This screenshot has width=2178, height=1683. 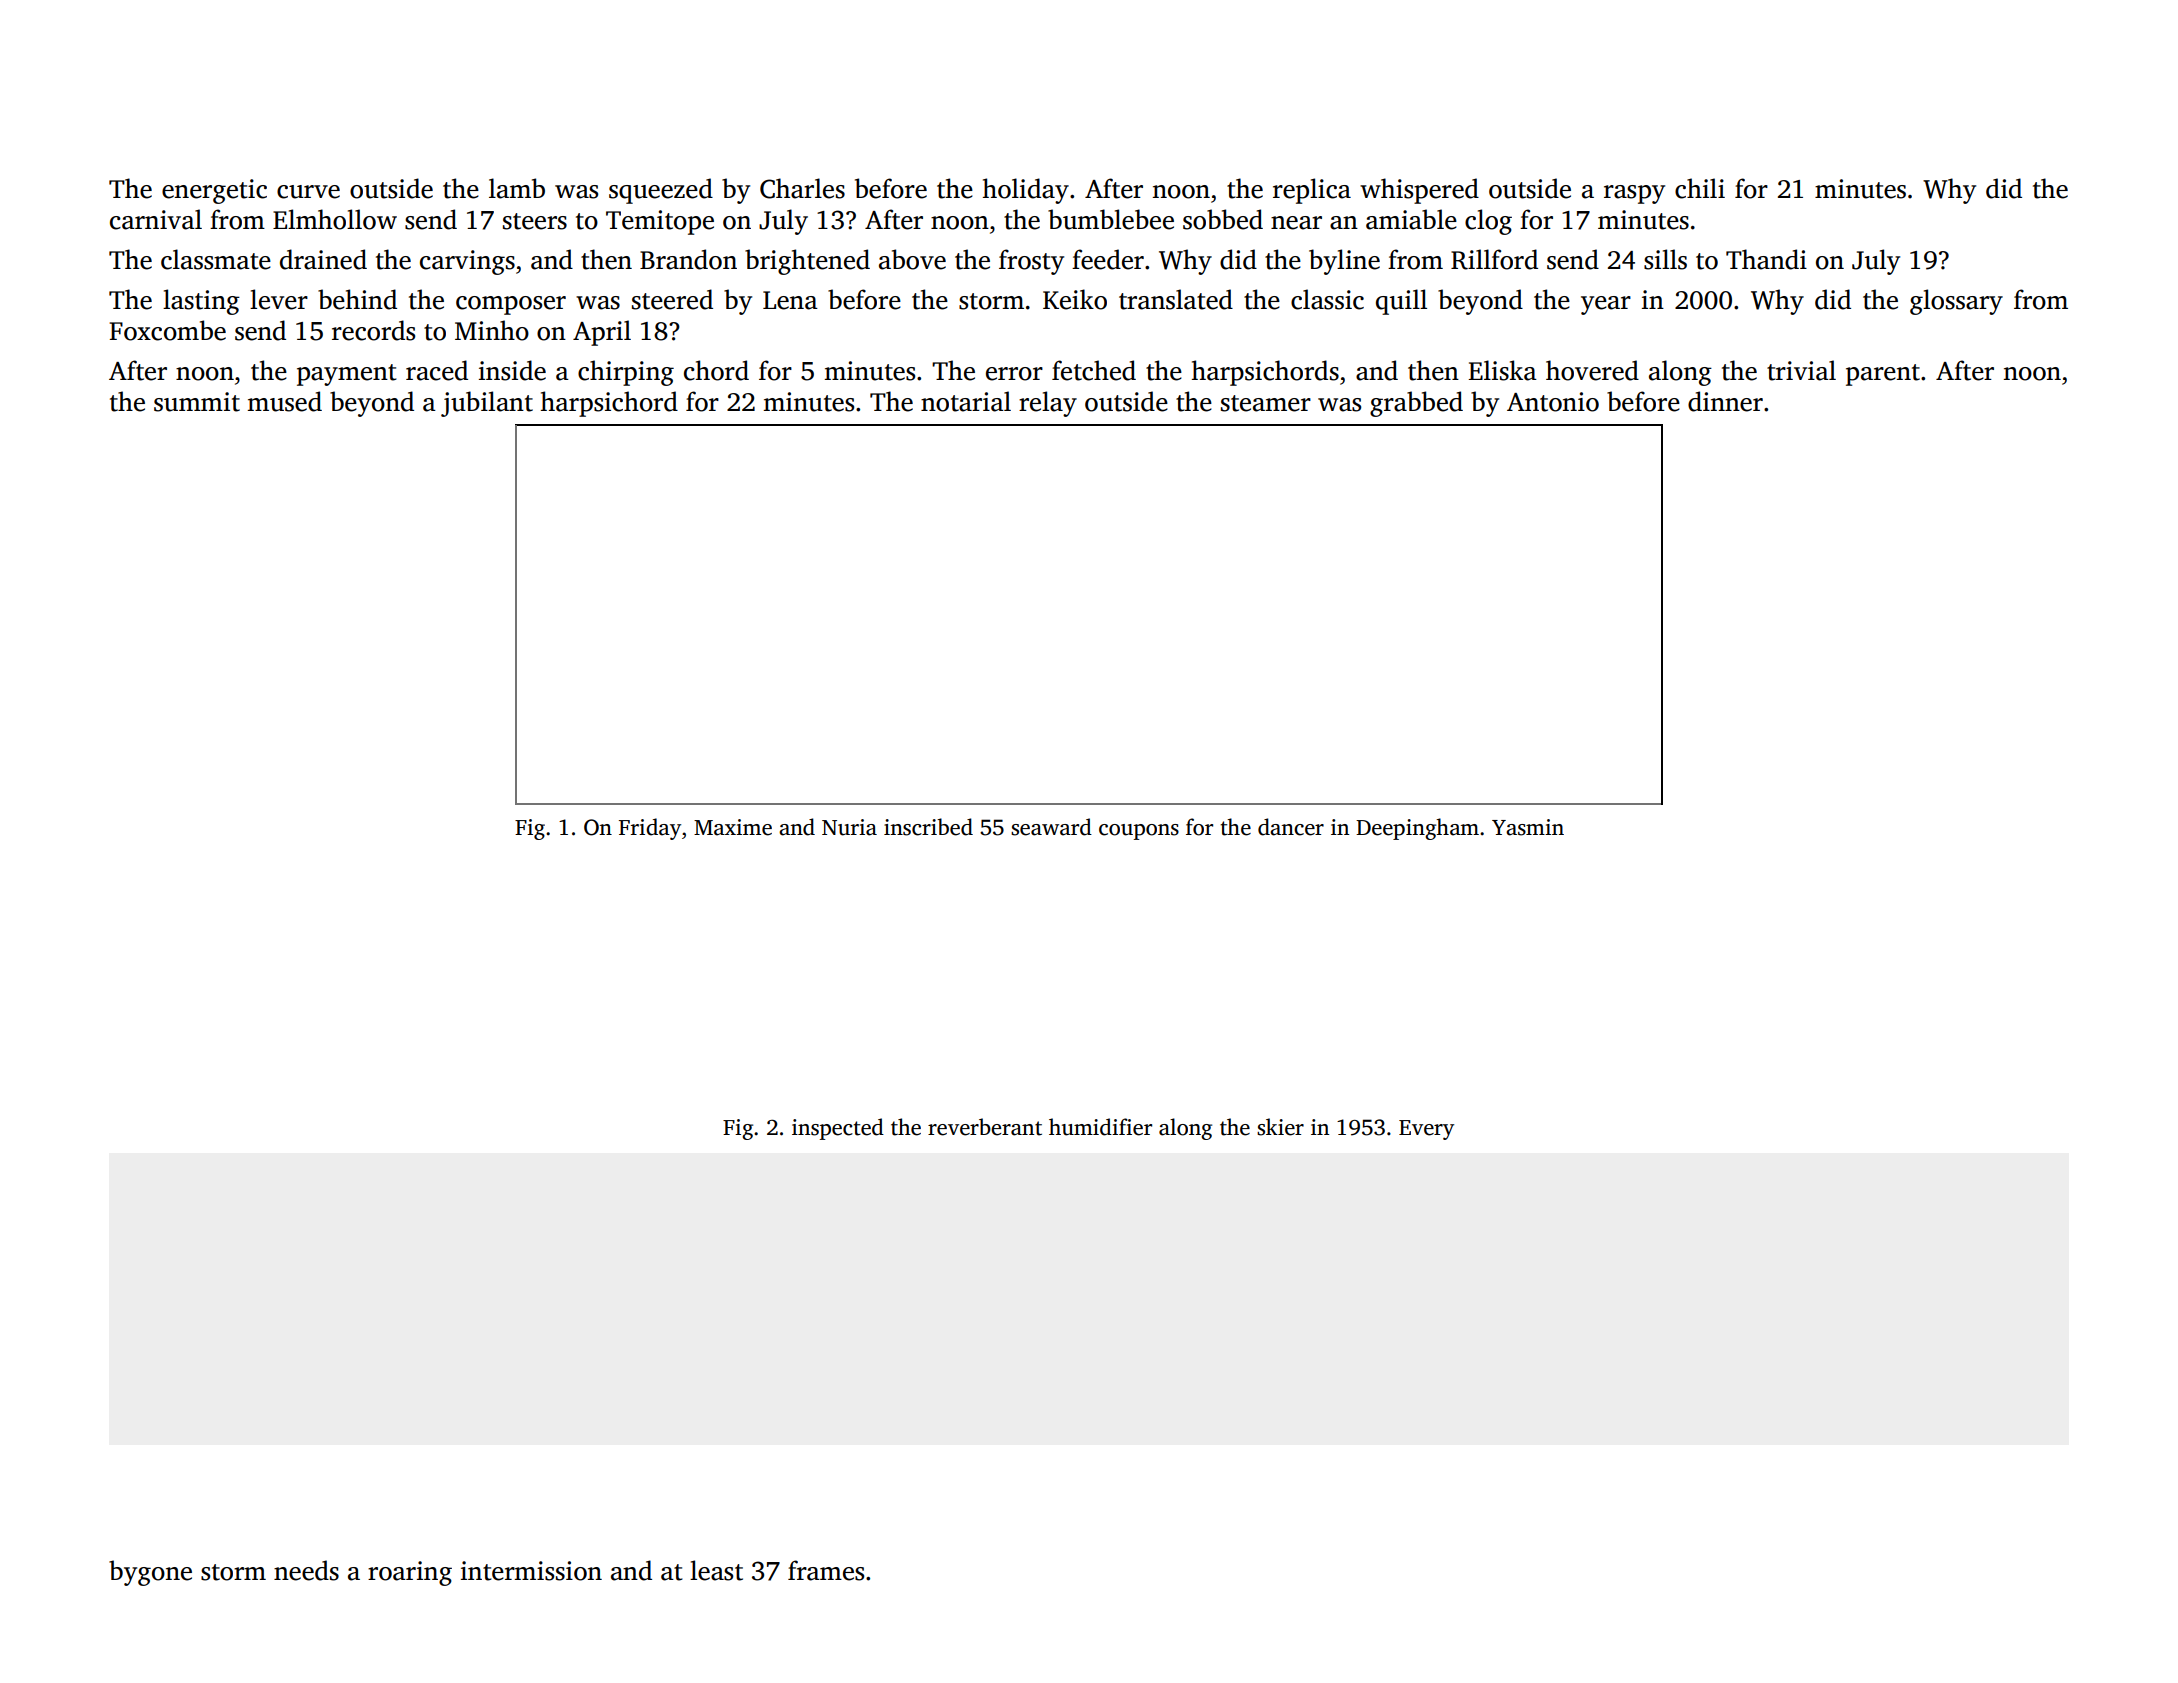 What do you see at coordinates (487, 404) in the screenshot?
I see `jubilant` at bounding box center [487, 404].
